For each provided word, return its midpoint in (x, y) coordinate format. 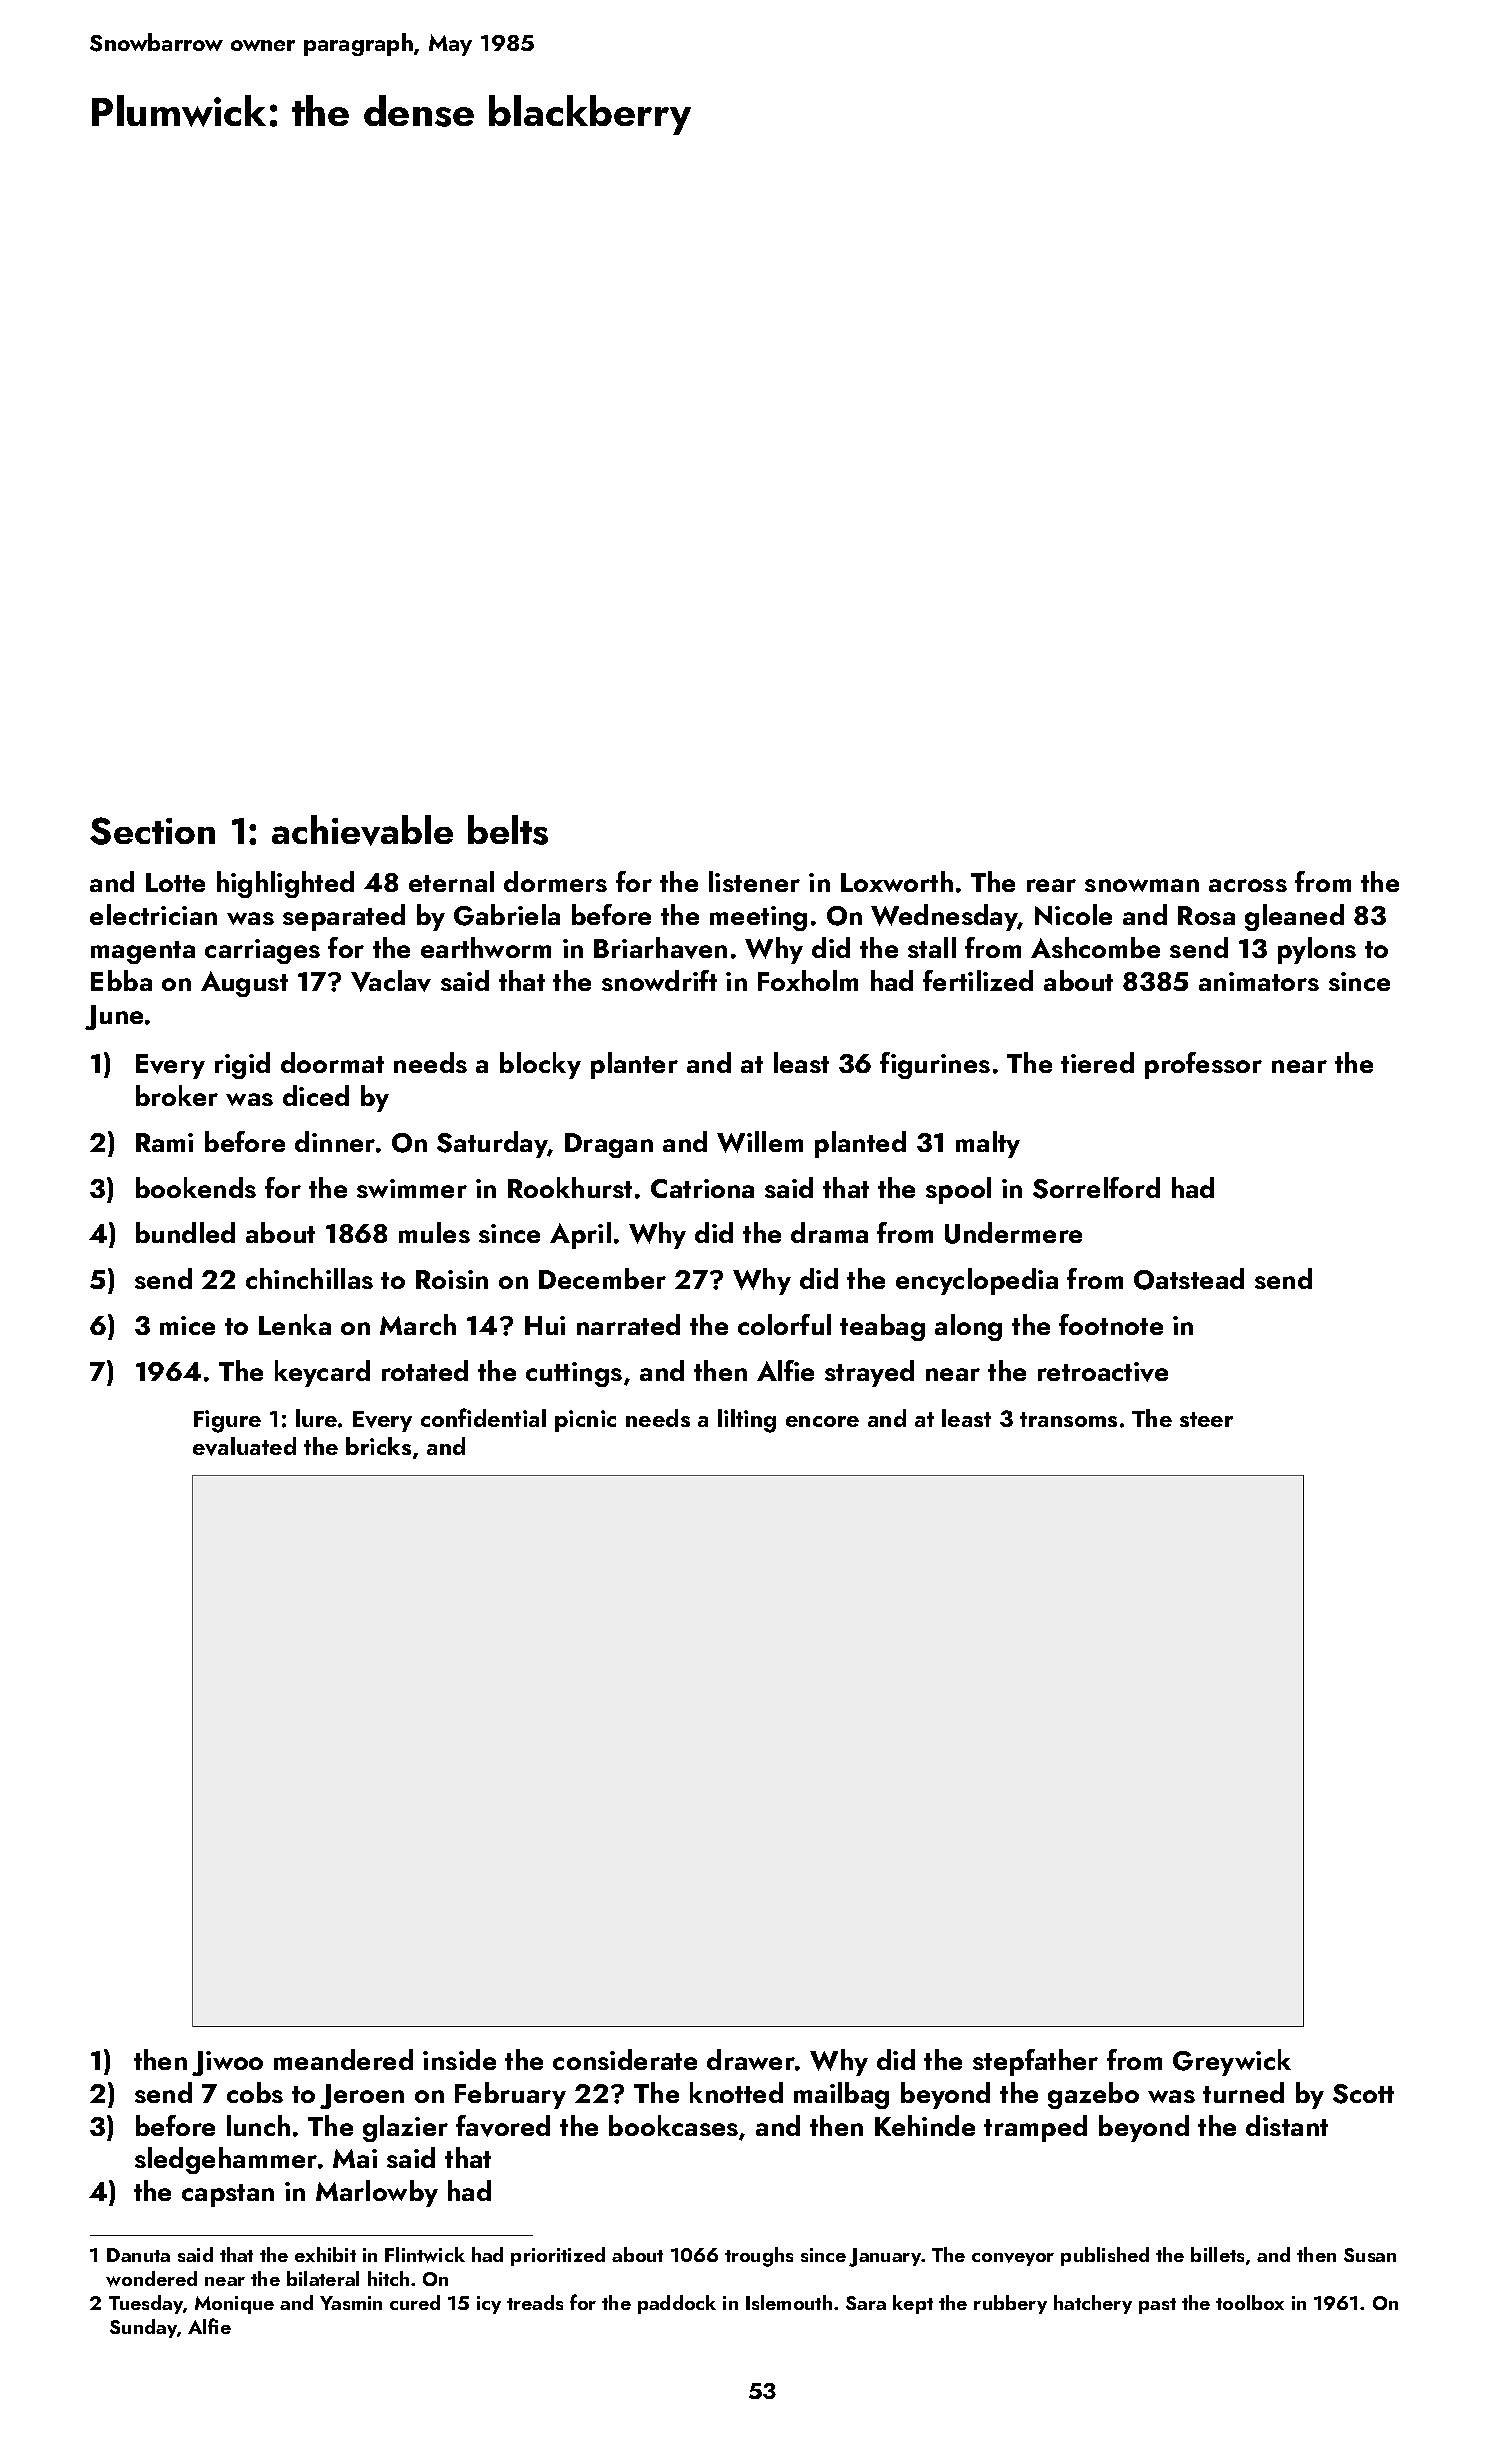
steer (1206, 1419)
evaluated (244, 1446)
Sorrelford (1096, 1188)
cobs (255, 2092)
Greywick (1232, 2062)
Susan (1370, 2255)
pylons (1317, 950)
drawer (751, 2059)
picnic (585, 1421)
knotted (736, 2092)
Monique (234, 2305)
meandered (343, 2059)
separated (344, 917)
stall (932, 947)
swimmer (412, 1188)
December (602, 1278)
